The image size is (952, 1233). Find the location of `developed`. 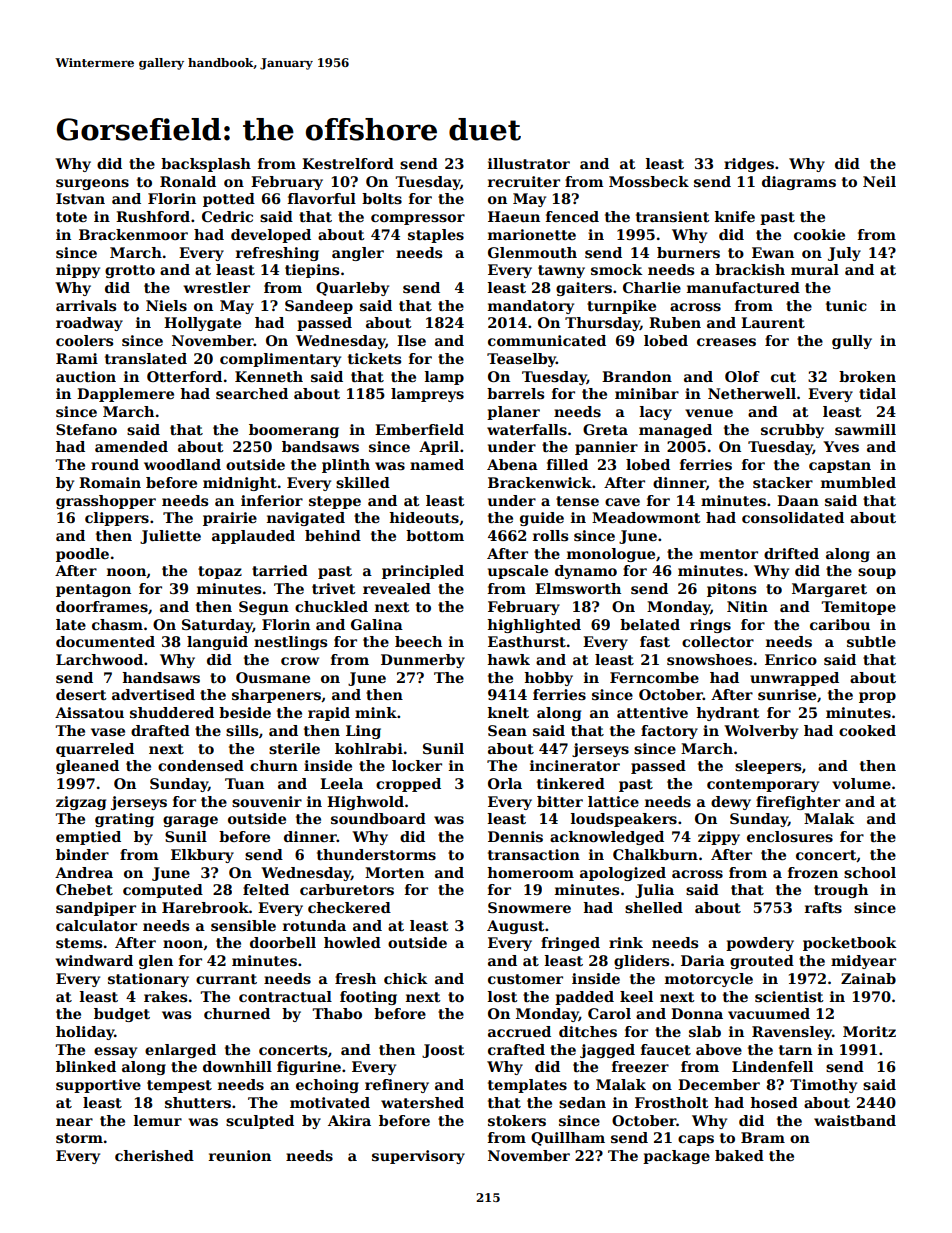

developed is located at coordinates (271, 236).
